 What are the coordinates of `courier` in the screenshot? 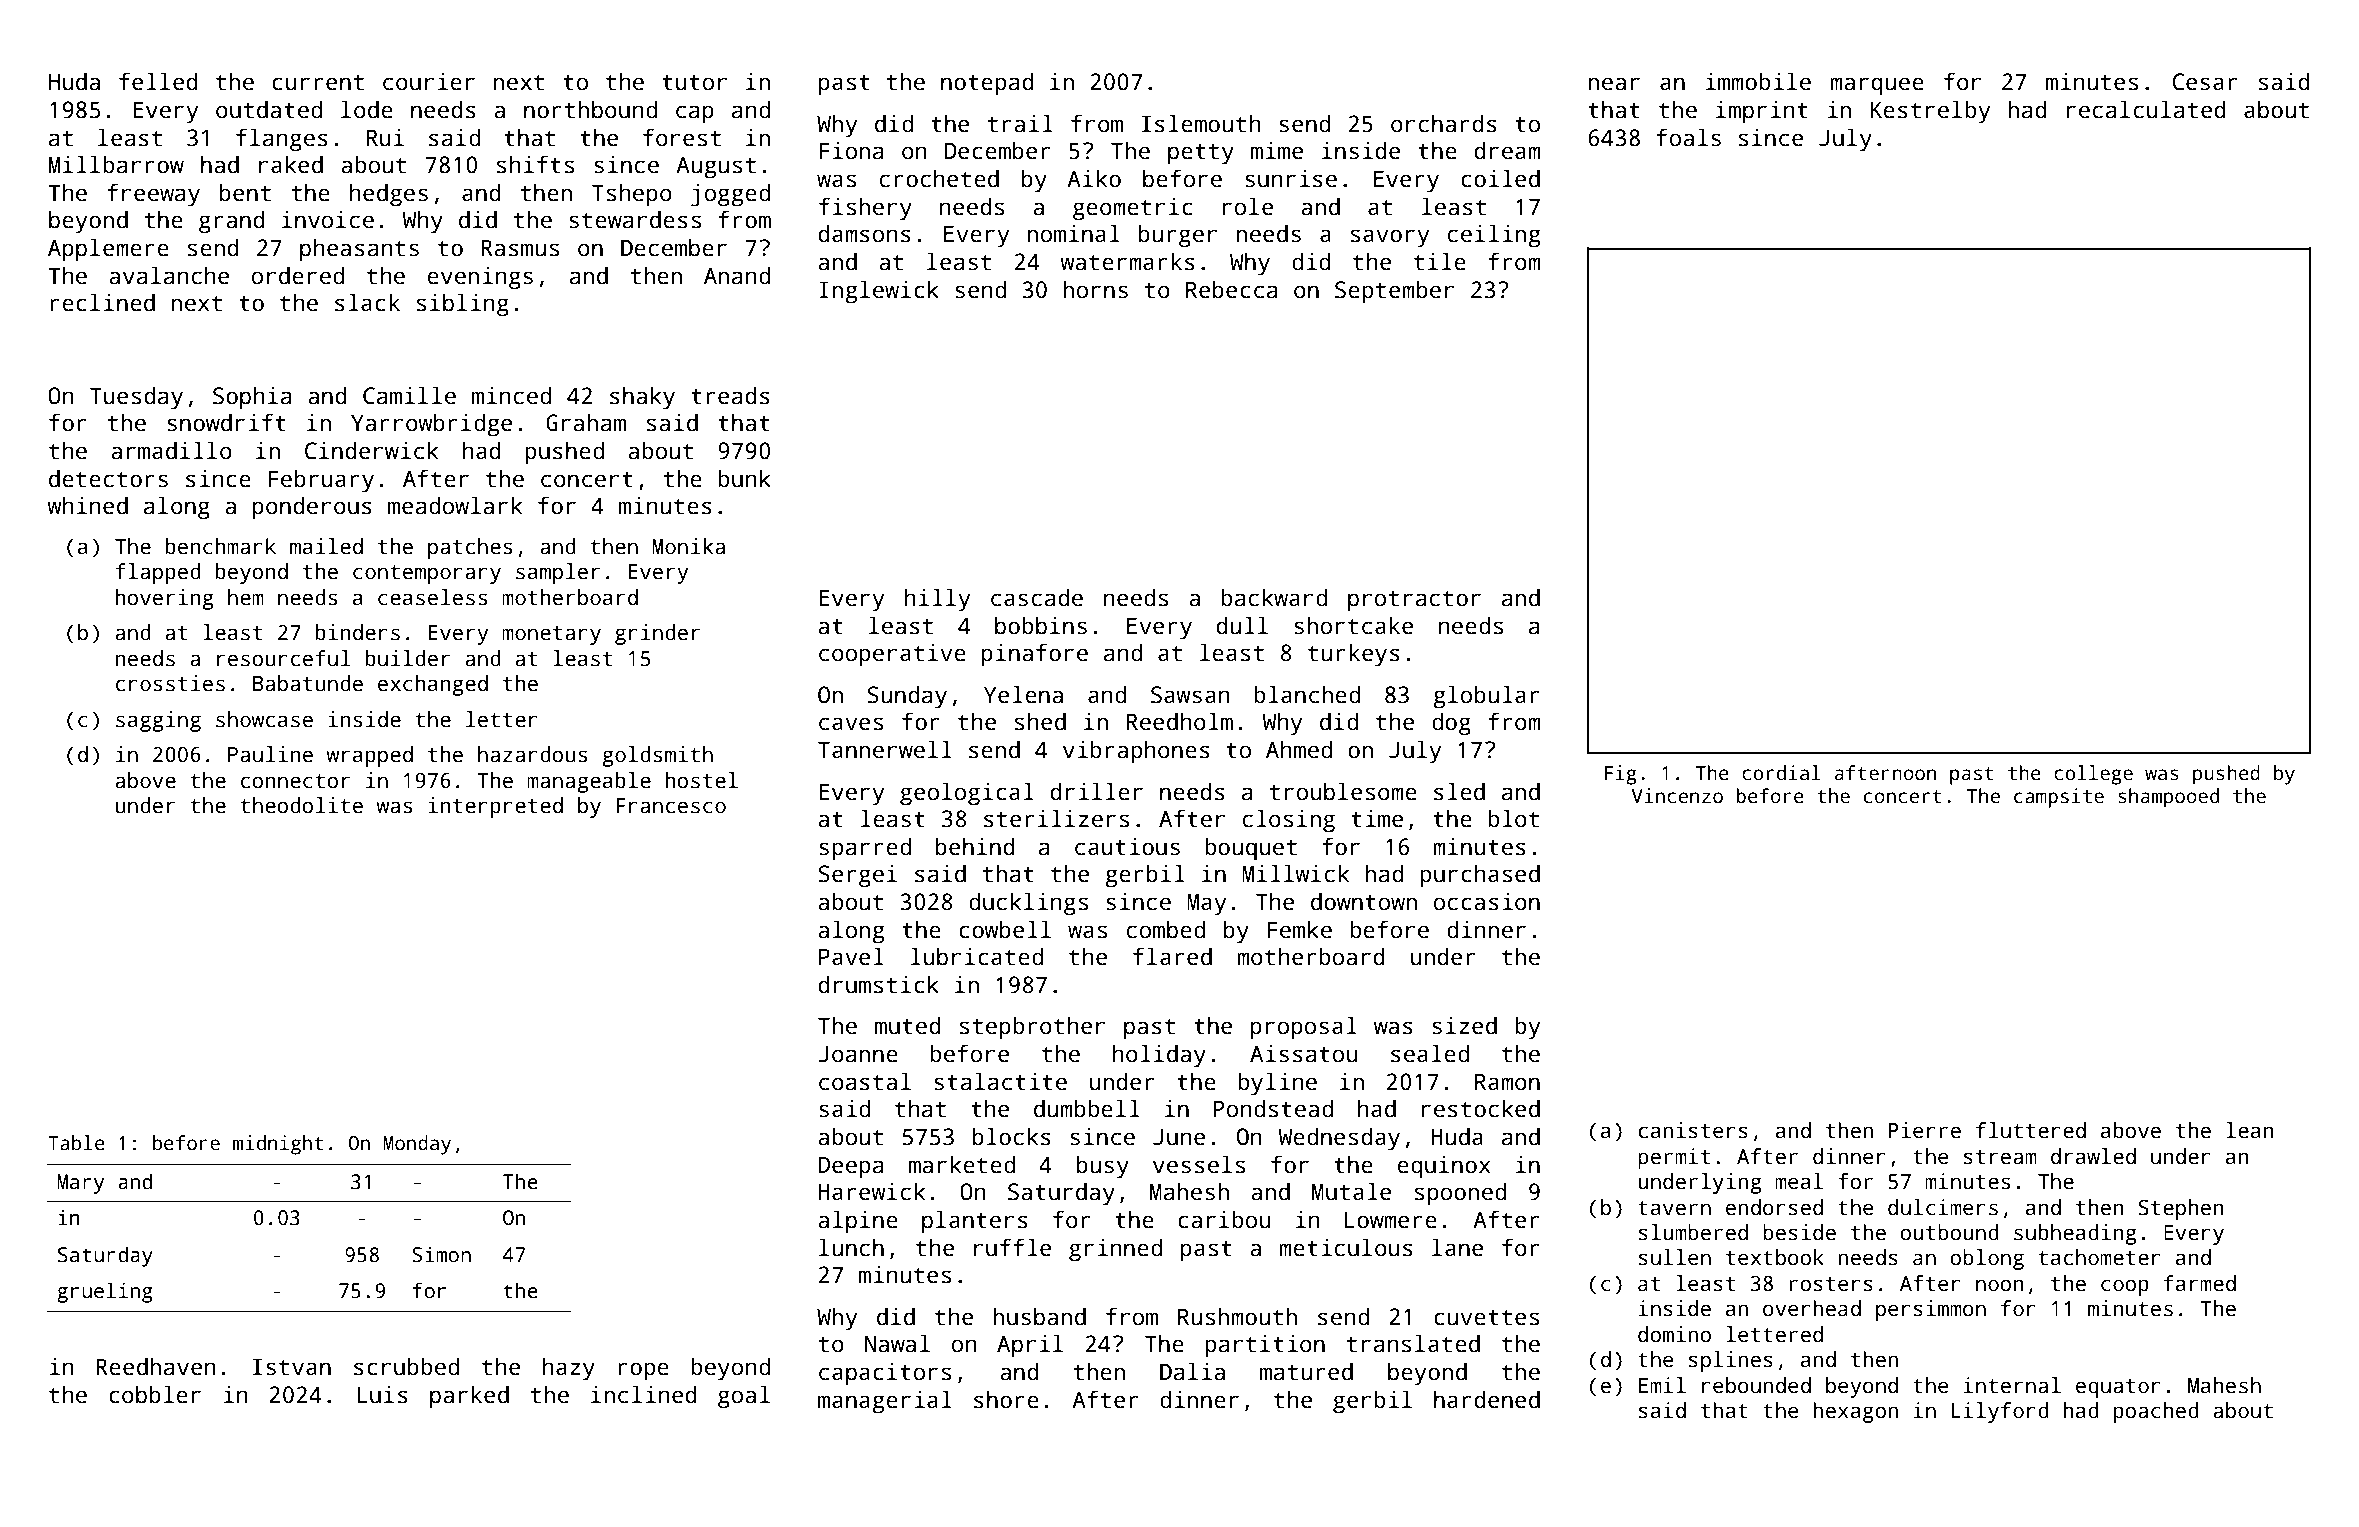 It's located at (429, 81).
